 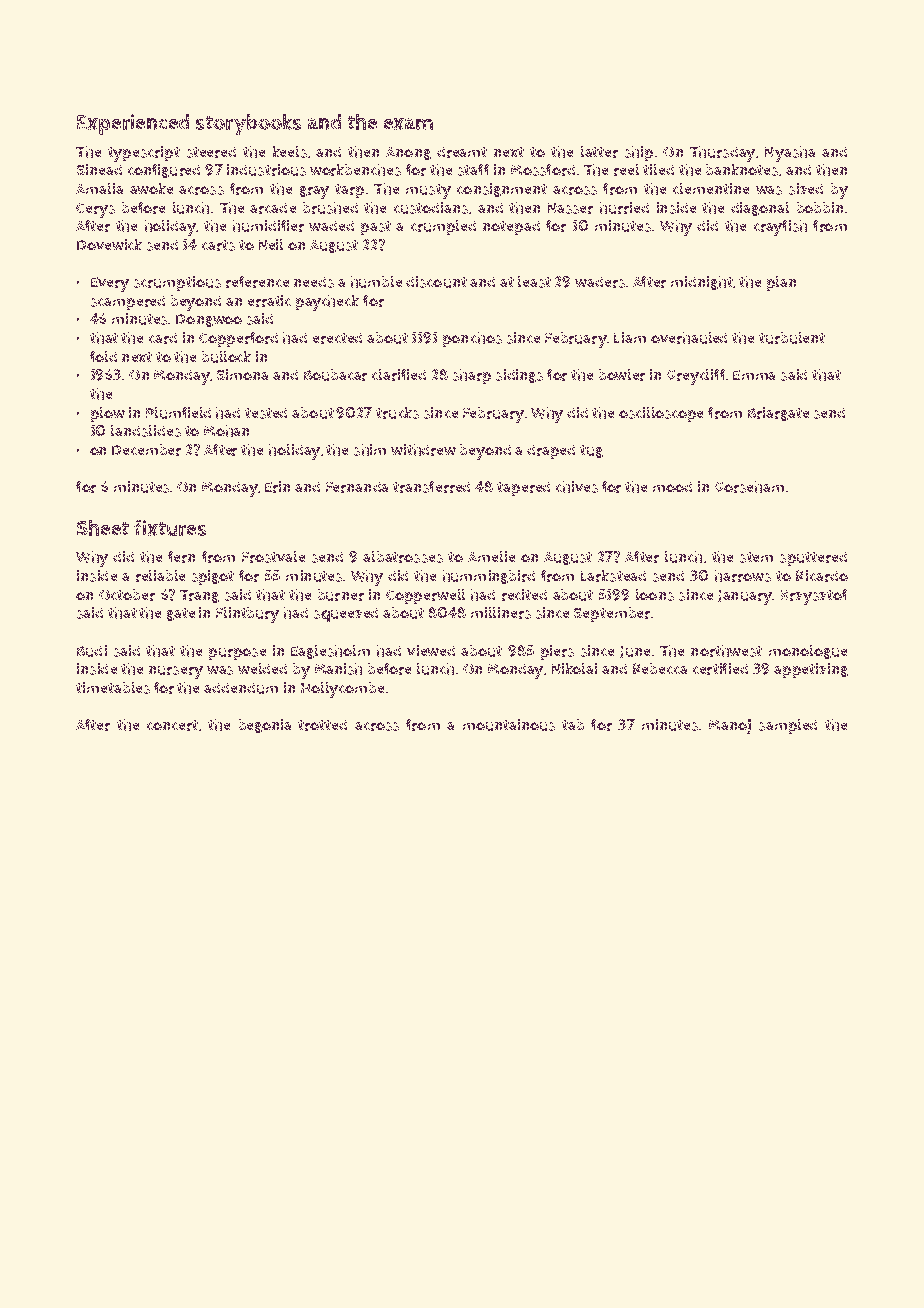 I want to click on plan, so click(x=781, y=283).
